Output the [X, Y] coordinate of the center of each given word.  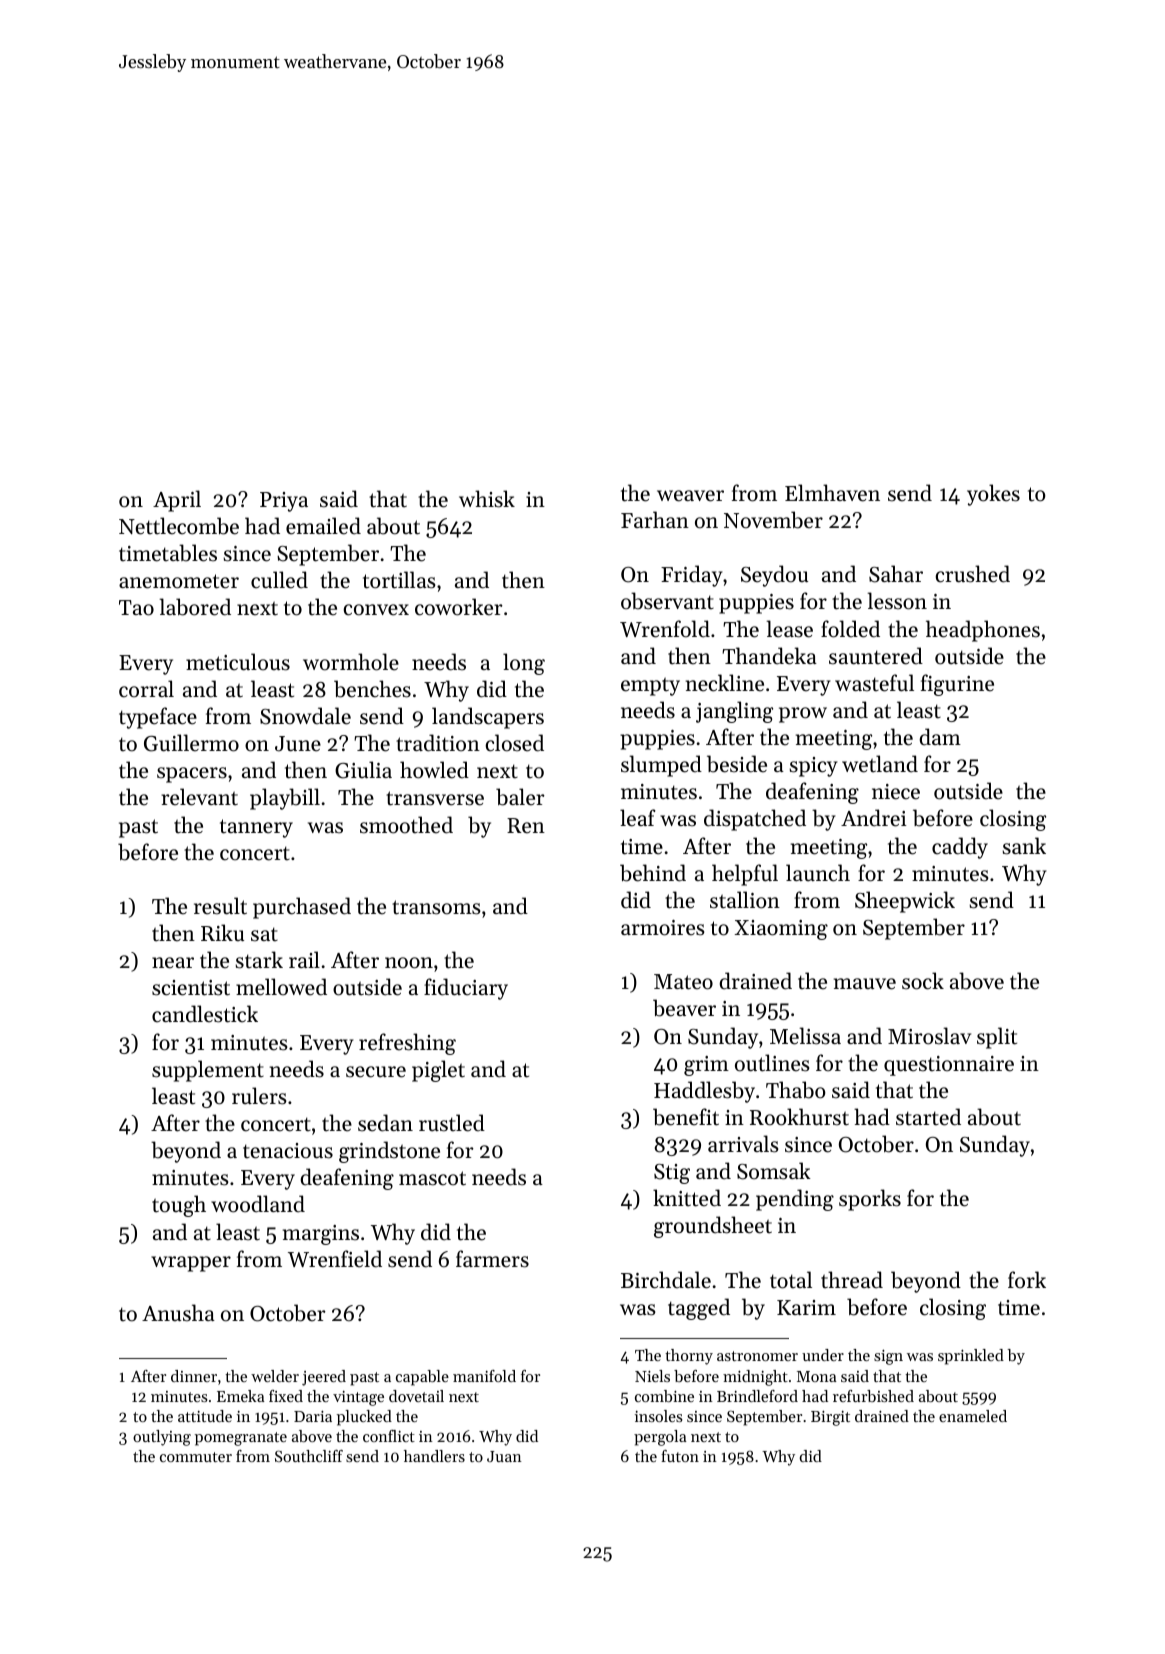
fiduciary [466, 989]
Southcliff [309, 1456]
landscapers [488, 718]
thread [852, 1280]
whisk [487, 499]
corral [146, 689]
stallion [745, 900]
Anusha [178, 1313]
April [177, 501]
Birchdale [666, 1280]
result [220, 906]
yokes [993, 495]
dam [940, 737]
